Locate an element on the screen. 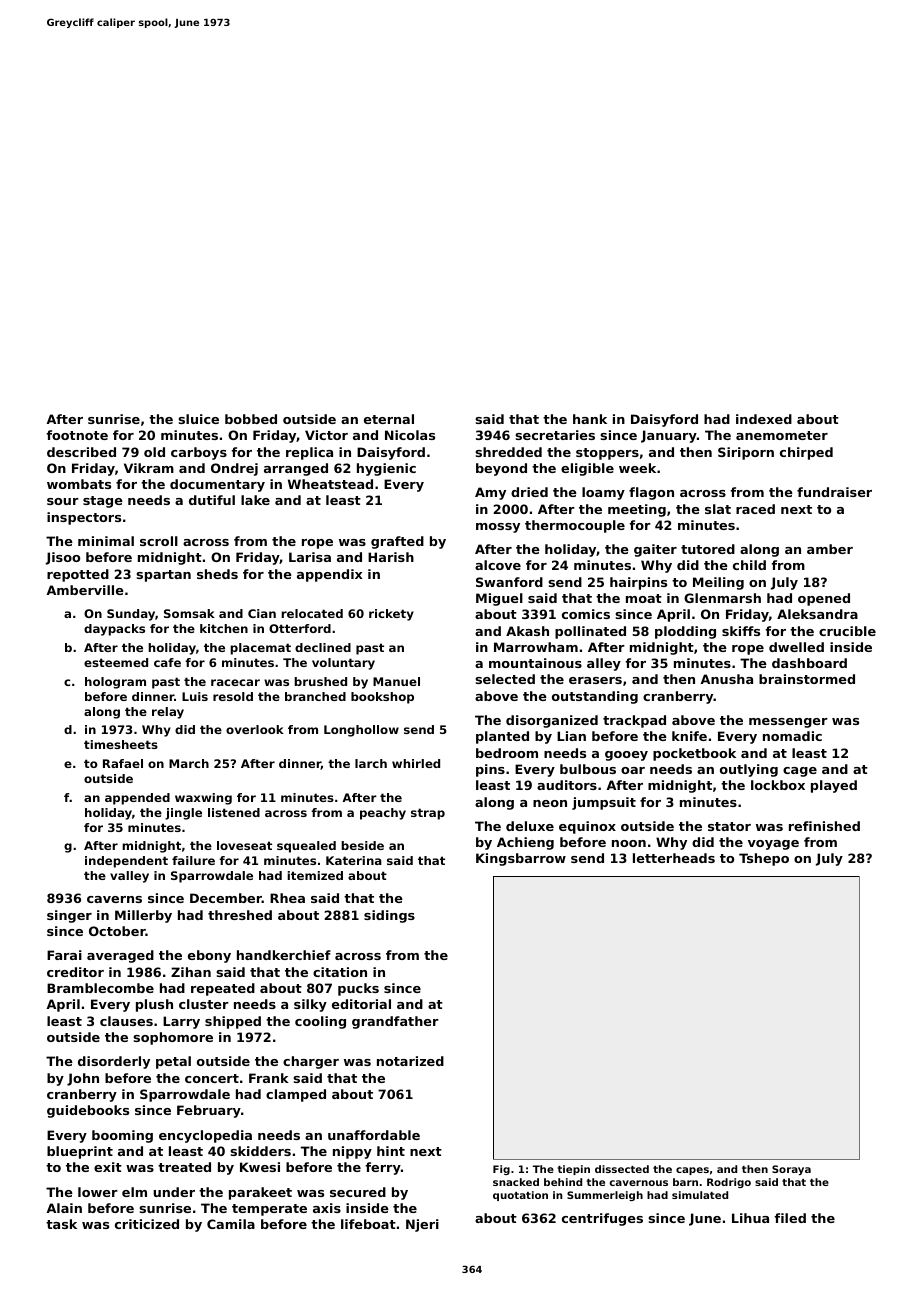 The height and width of the screenshot is (1308, 924). Luis is located at coordinates (195, 696).
